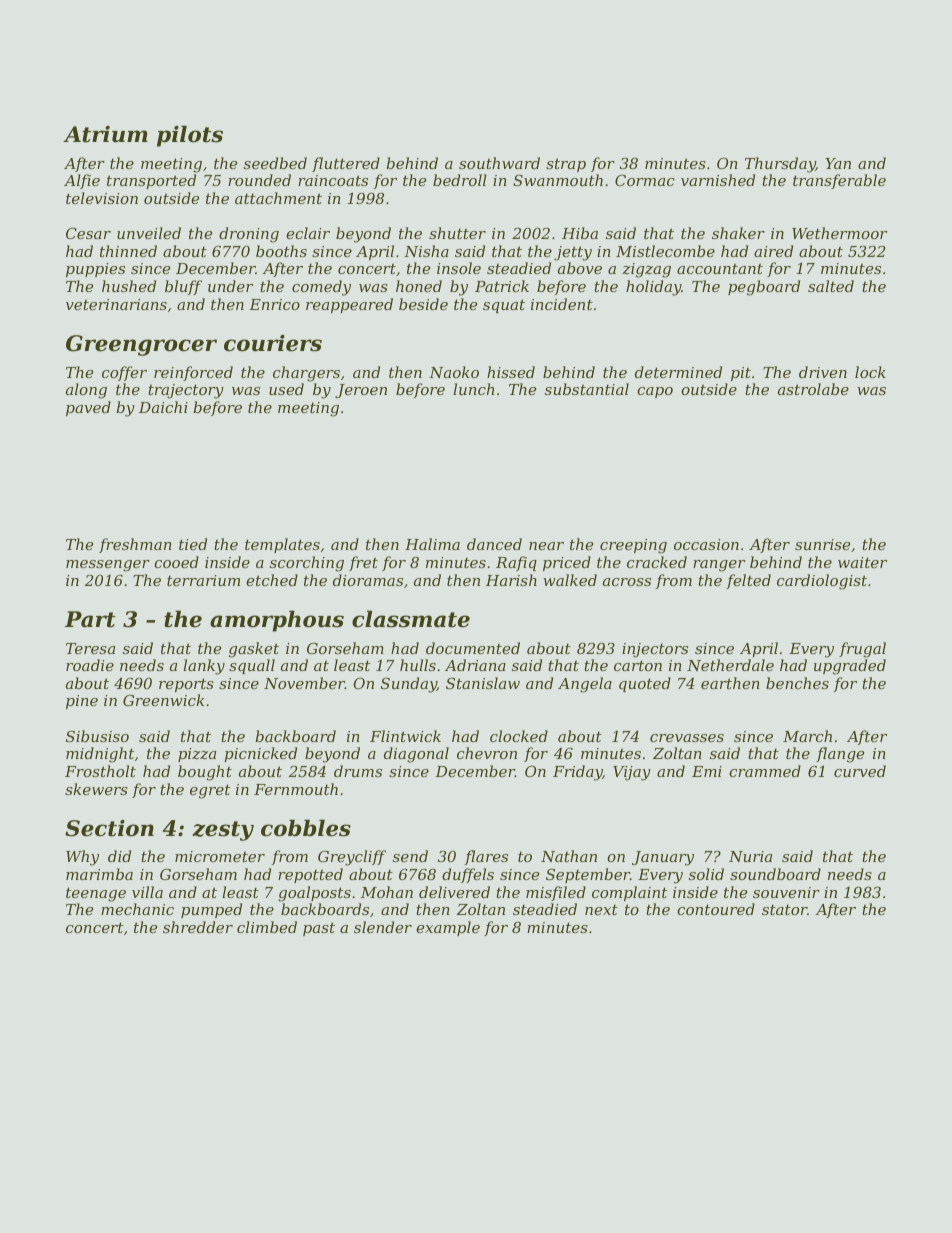 Image resolution: width=952 pixels, height=1233 pixels. Describe the element at coordinates (511, 372) in the screenshot. I see `hissed` at that location.
